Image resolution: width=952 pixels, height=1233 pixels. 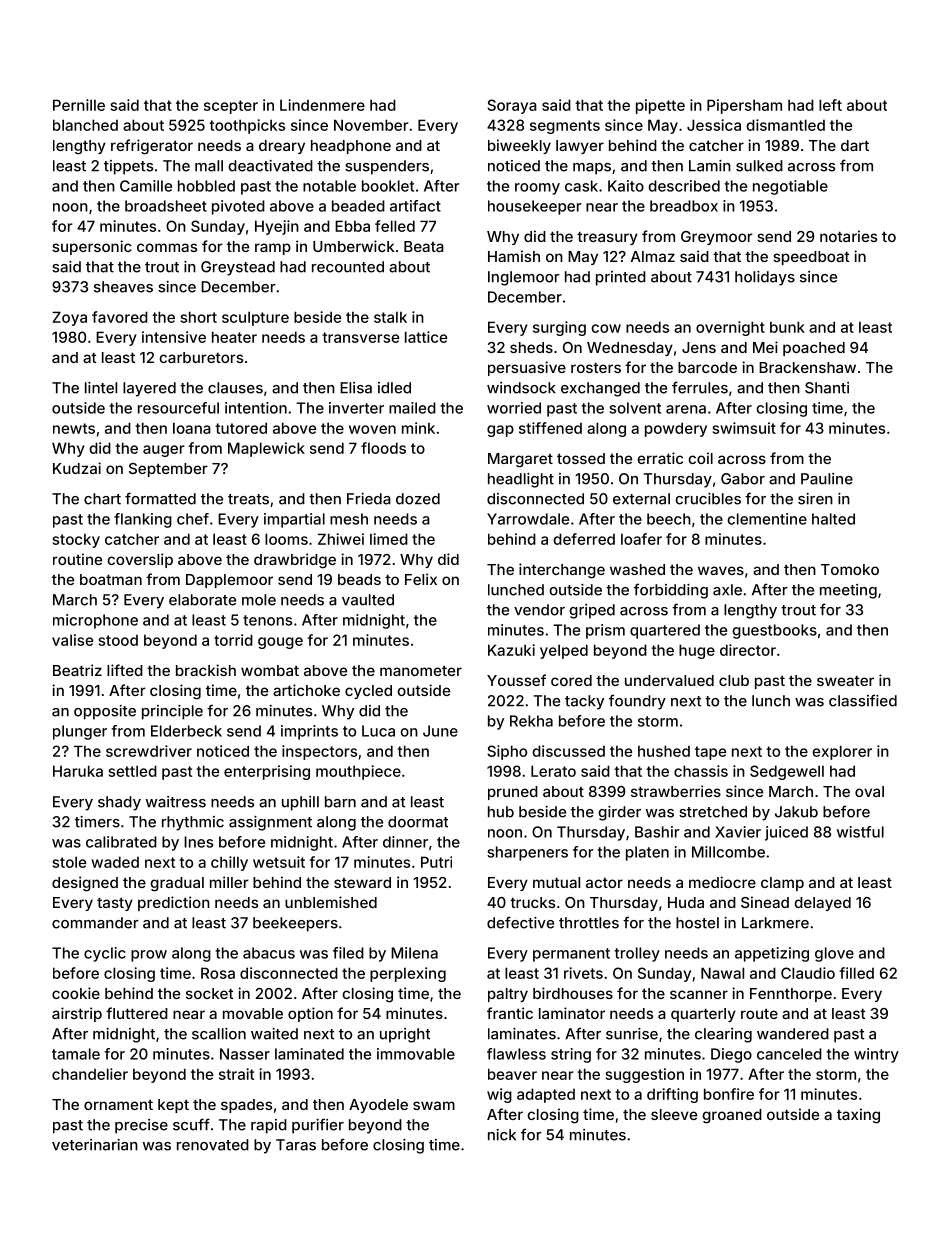 What do you see at coordinates (434, 1105) in the document?
I see `swam` at bounding box center [434, 1105].
